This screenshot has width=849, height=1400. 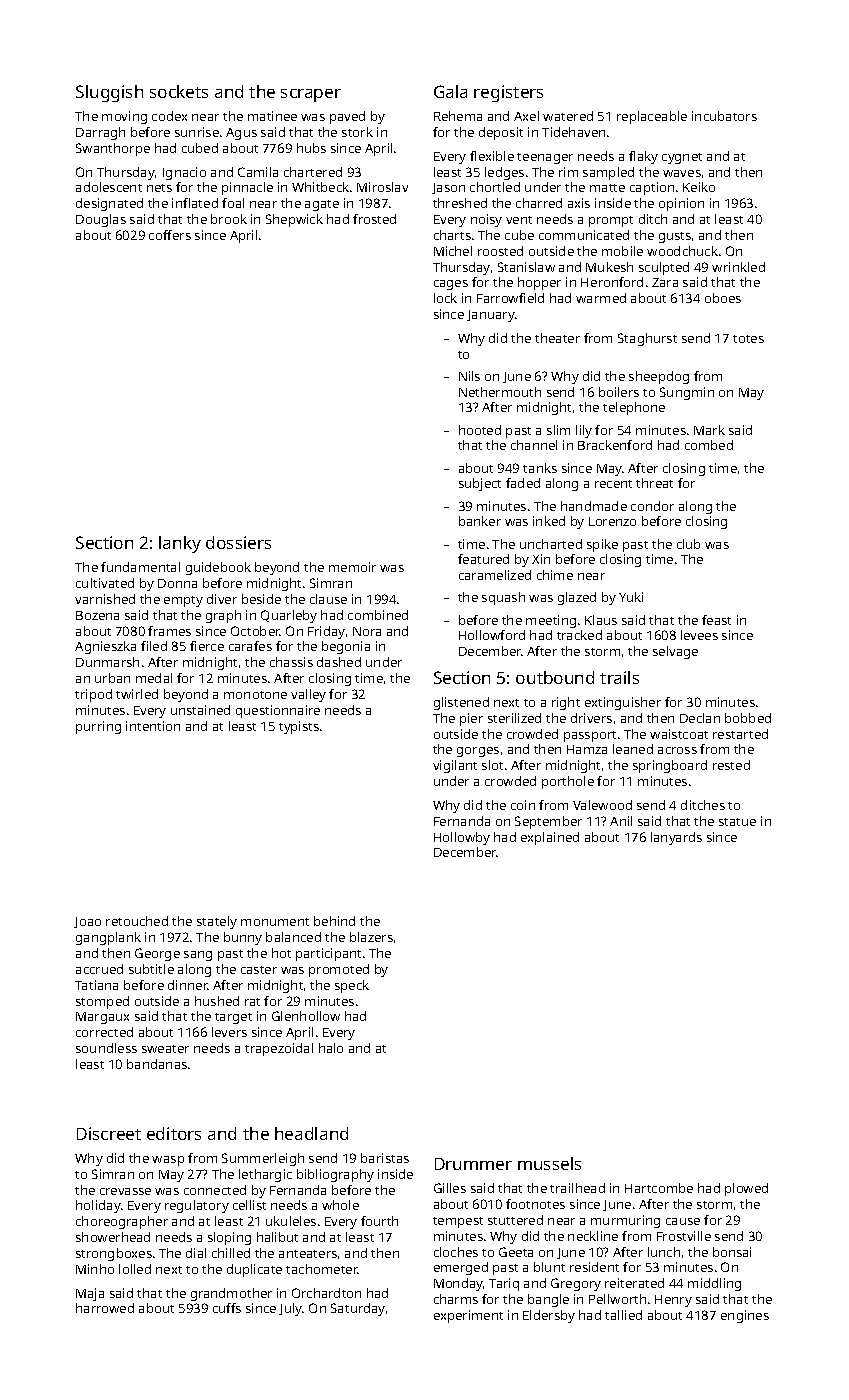 I want to click on registers, so click(x=508, y=93).
